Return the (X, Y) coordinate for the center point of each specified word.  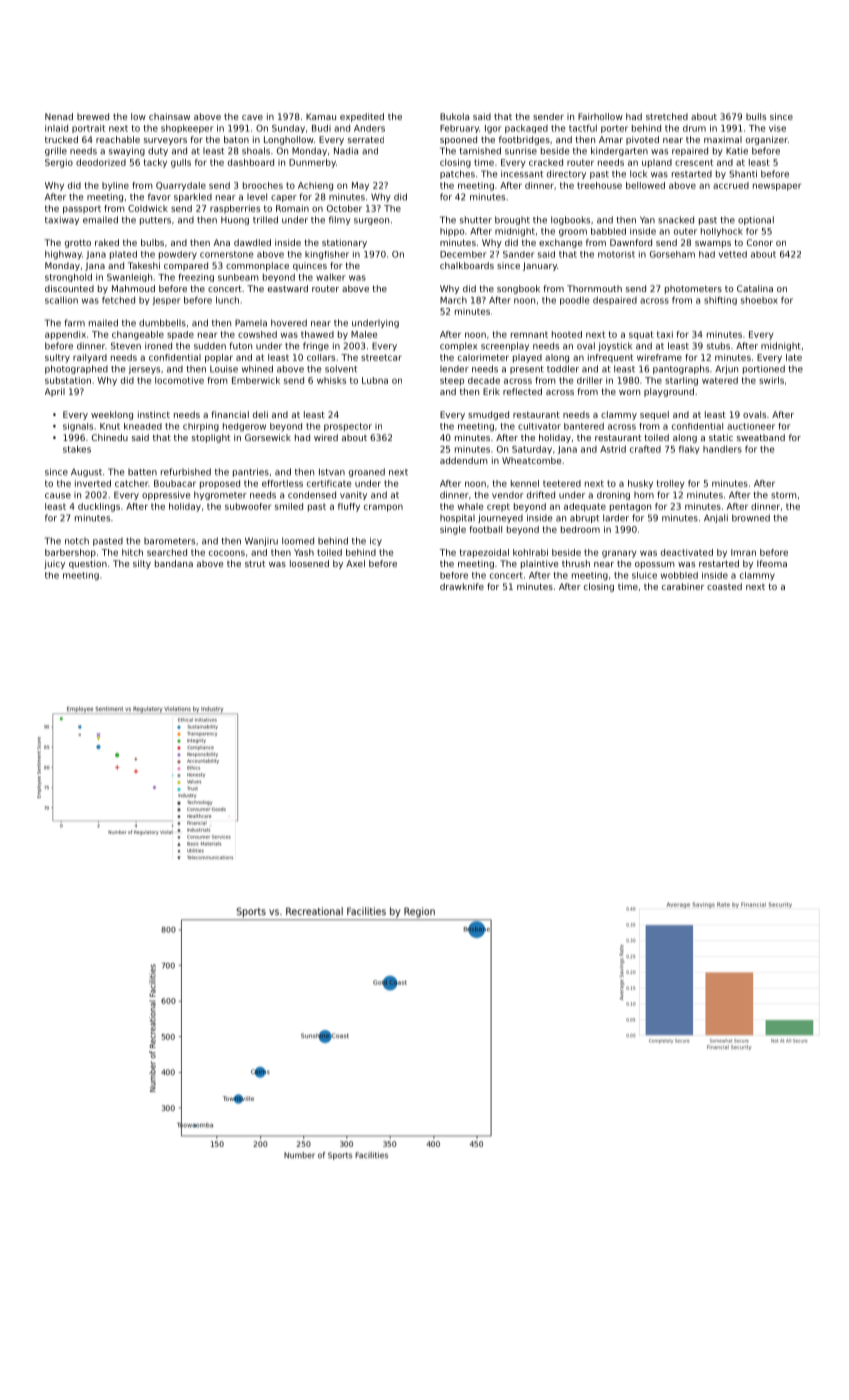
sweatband (761, 437)
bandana (174, 563)
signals (78, 427)
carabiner (683, 586)
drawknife (462, 586)
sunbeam (238, 277)
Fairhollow (600, 116)
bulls (756, 116)
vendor (508, 495)
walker (330, 277)
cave (252, 117)
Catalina (755, 288)
